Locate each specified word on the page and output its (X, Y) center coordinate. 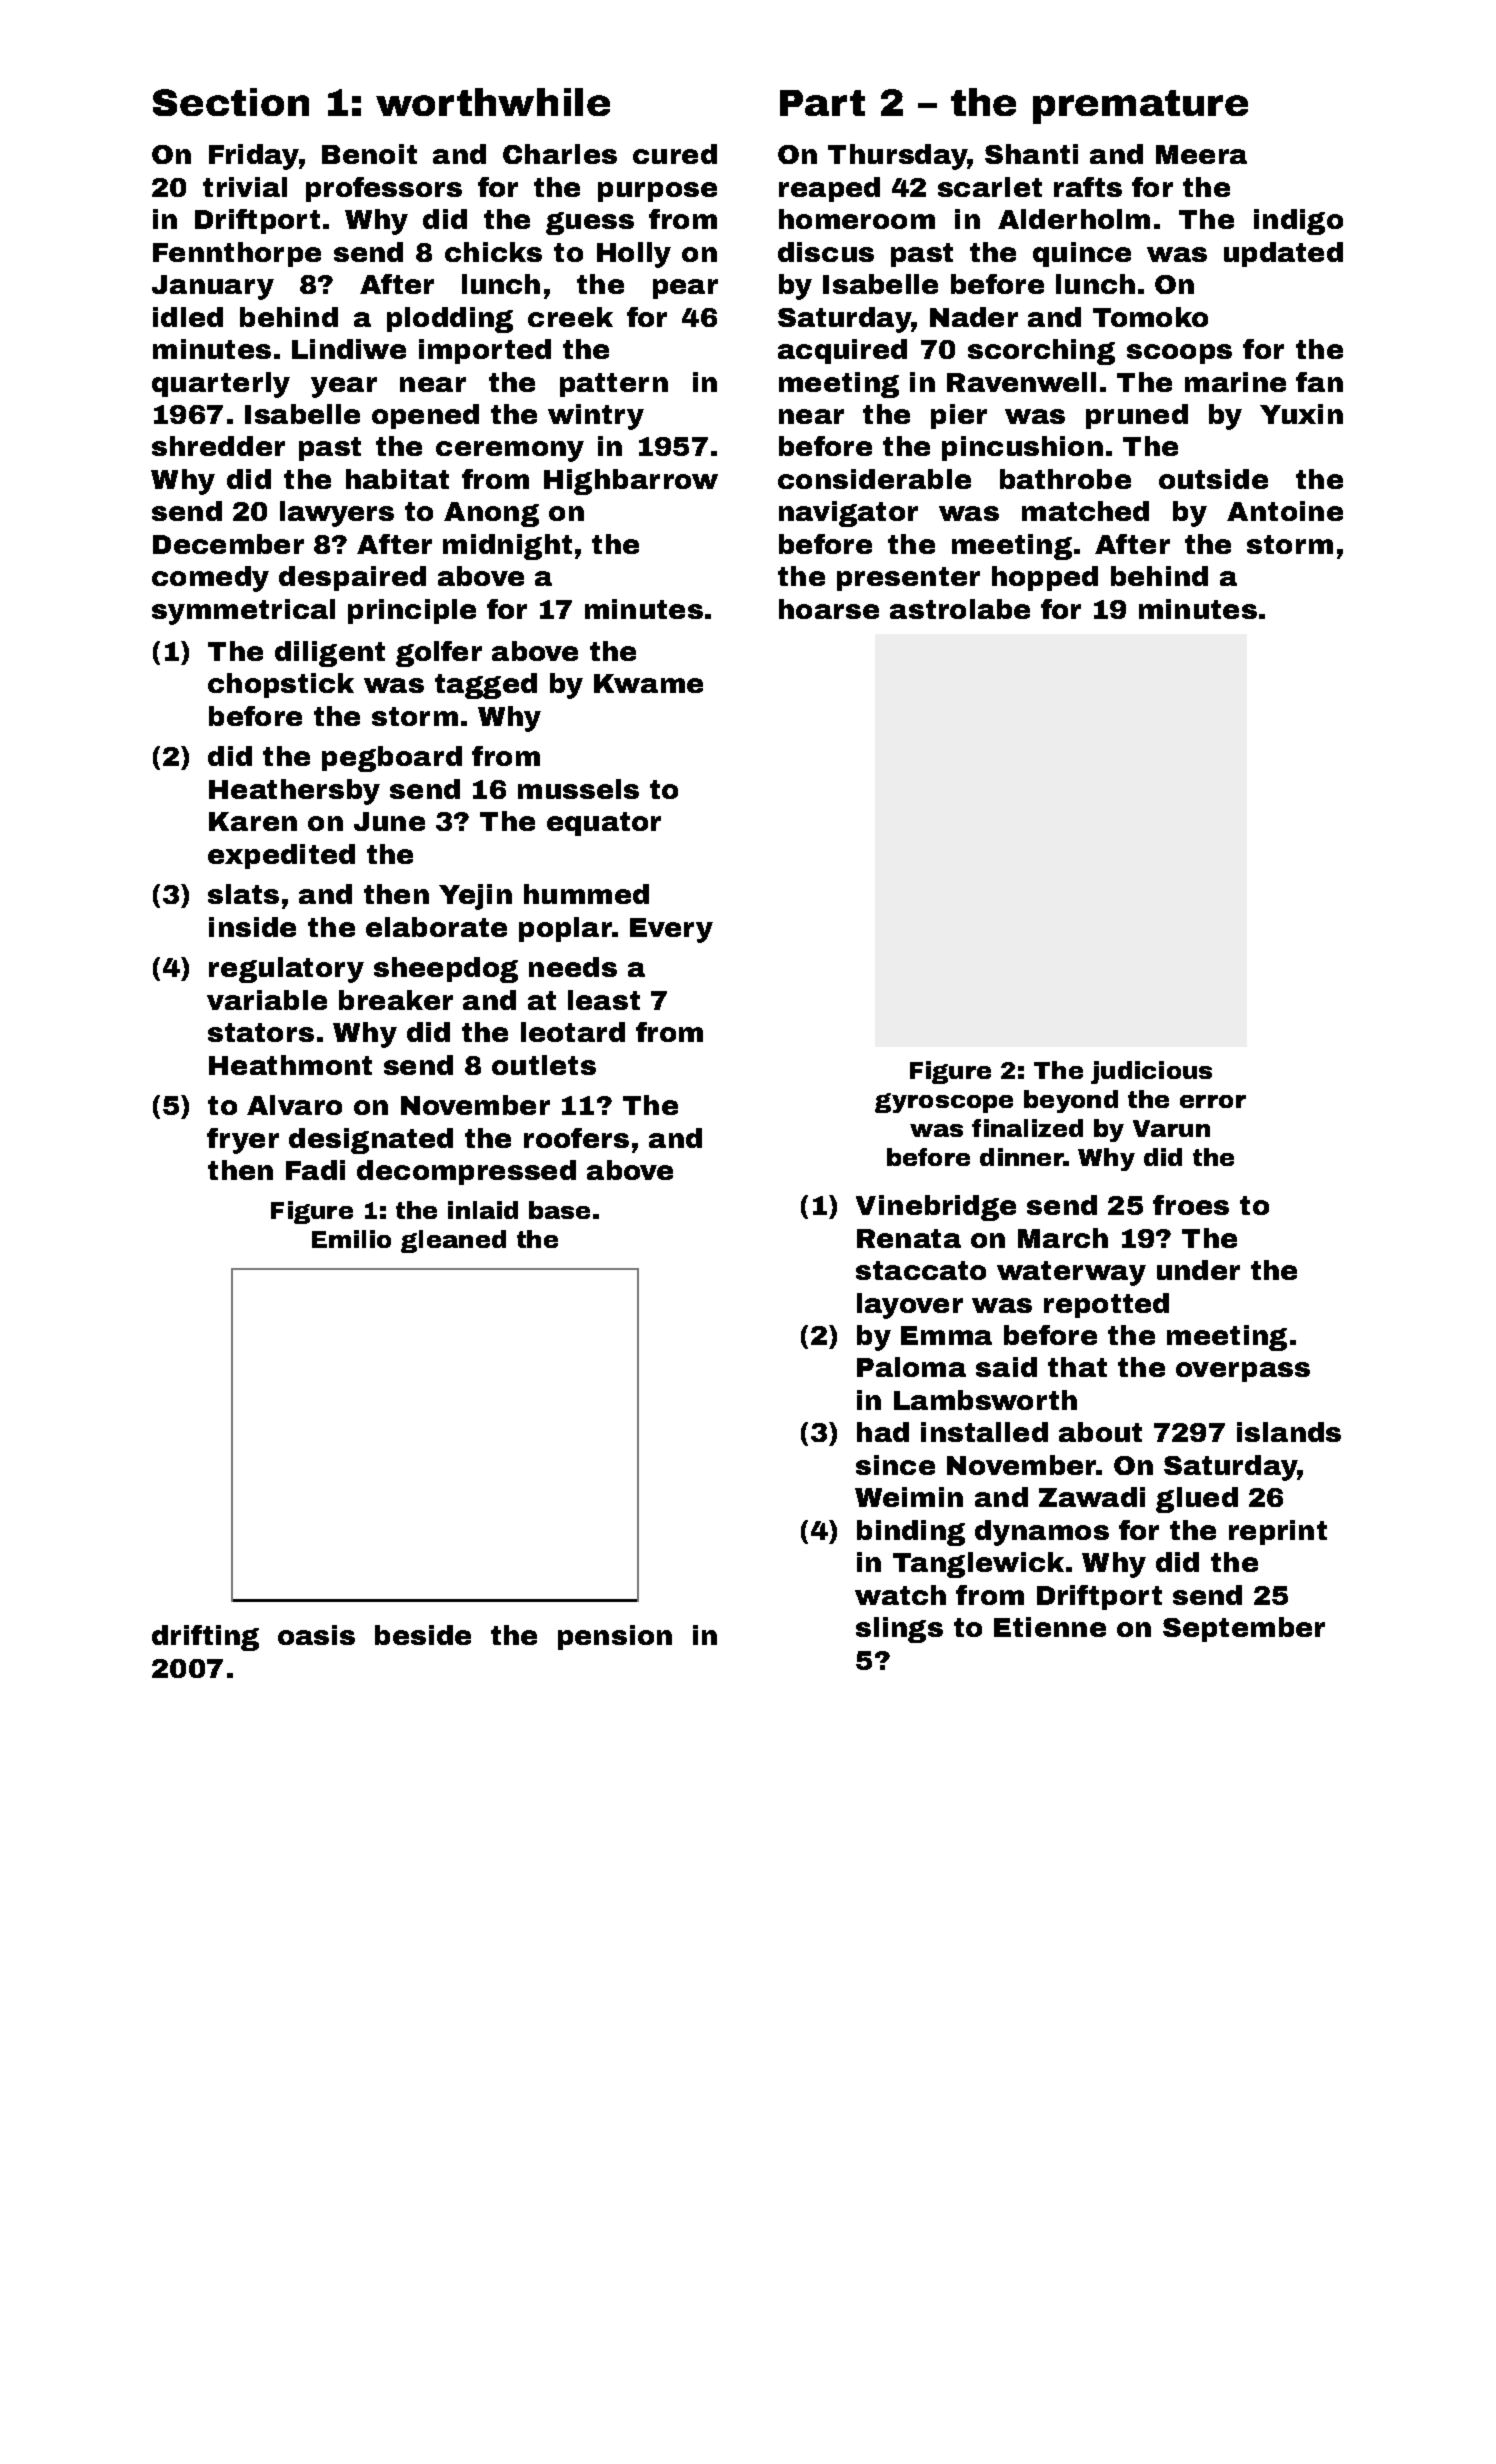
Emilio (351, 1239)
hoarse (829, 609)
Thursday (898, 157)
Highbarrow (631, 482)
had (883, 1432)
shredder (218, 446)
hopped (1045, 578)
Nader (974, 317)
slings (899, 1630)
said (1006, 1367)
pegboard (392, 759)
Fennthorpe (237, 254)
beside (423, 1635)
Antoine (1285, 511)
